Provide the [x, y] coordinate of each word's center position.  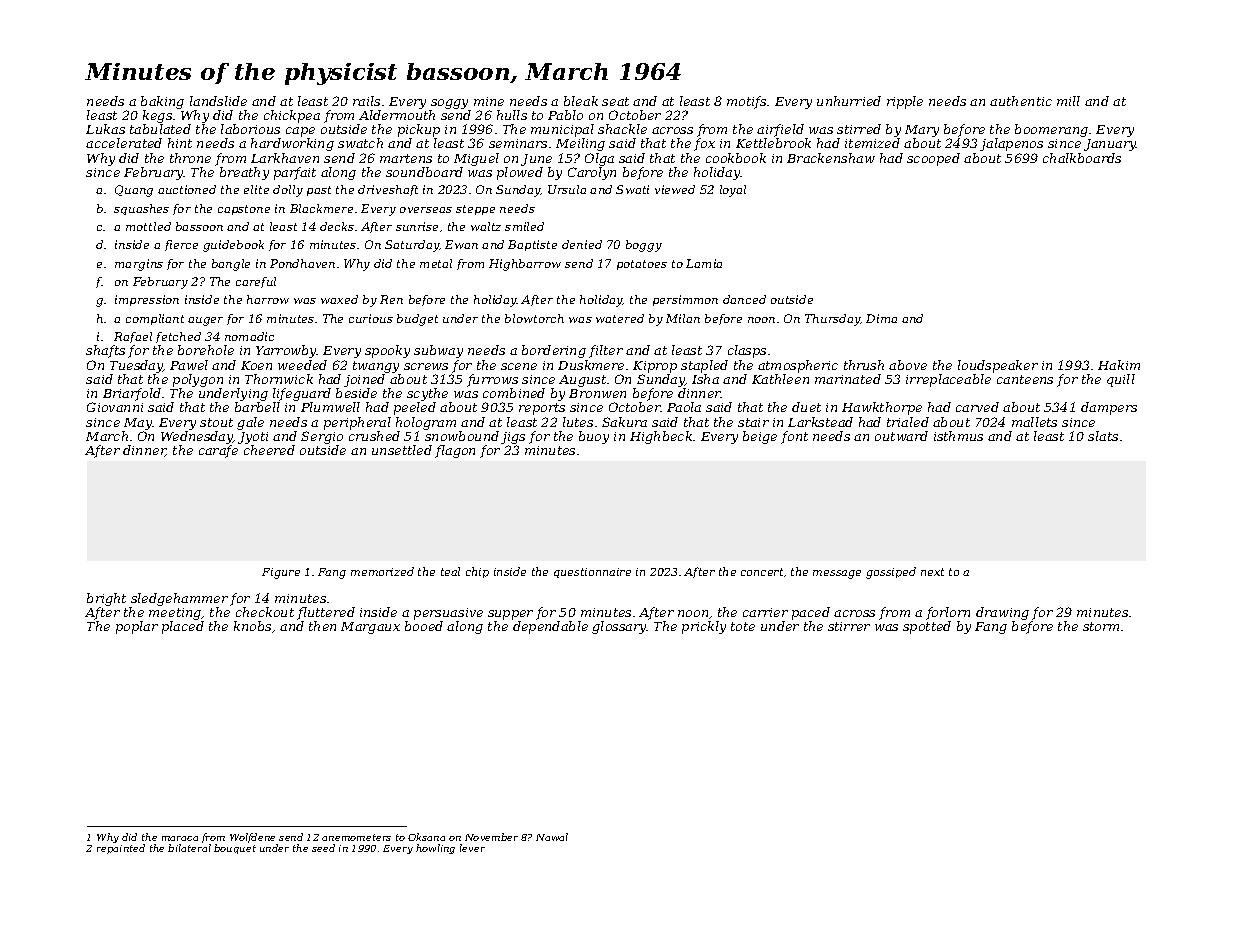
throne [190, 158]
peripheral [357, 423]
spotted [927, 627]
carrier [765, 612]
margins [139, 265]
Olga [599, 159]
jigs [513, 438]
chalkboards [1082, 158]
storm [1101, 626]
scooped [933, 159]
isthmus [958, 436]
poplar [137, 627]
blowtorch [534, 318]
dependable [550, 627]
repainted [121, 849]
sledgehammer [179, 599]
